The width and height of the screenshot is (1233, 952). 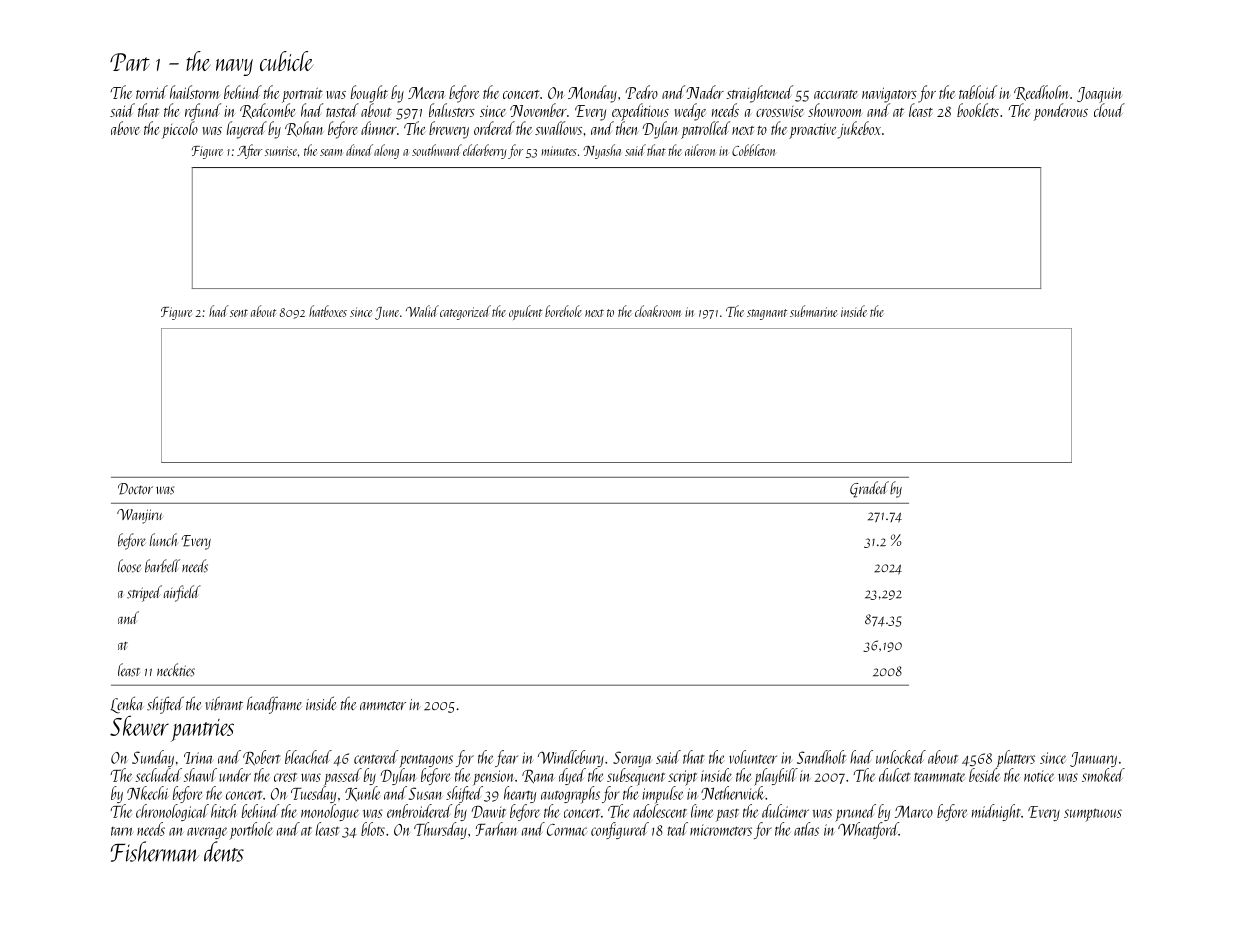 What do you see at coordinates (767, 314) in the screenshot?
I see `stagnant` at bounding box center [767, 314].
